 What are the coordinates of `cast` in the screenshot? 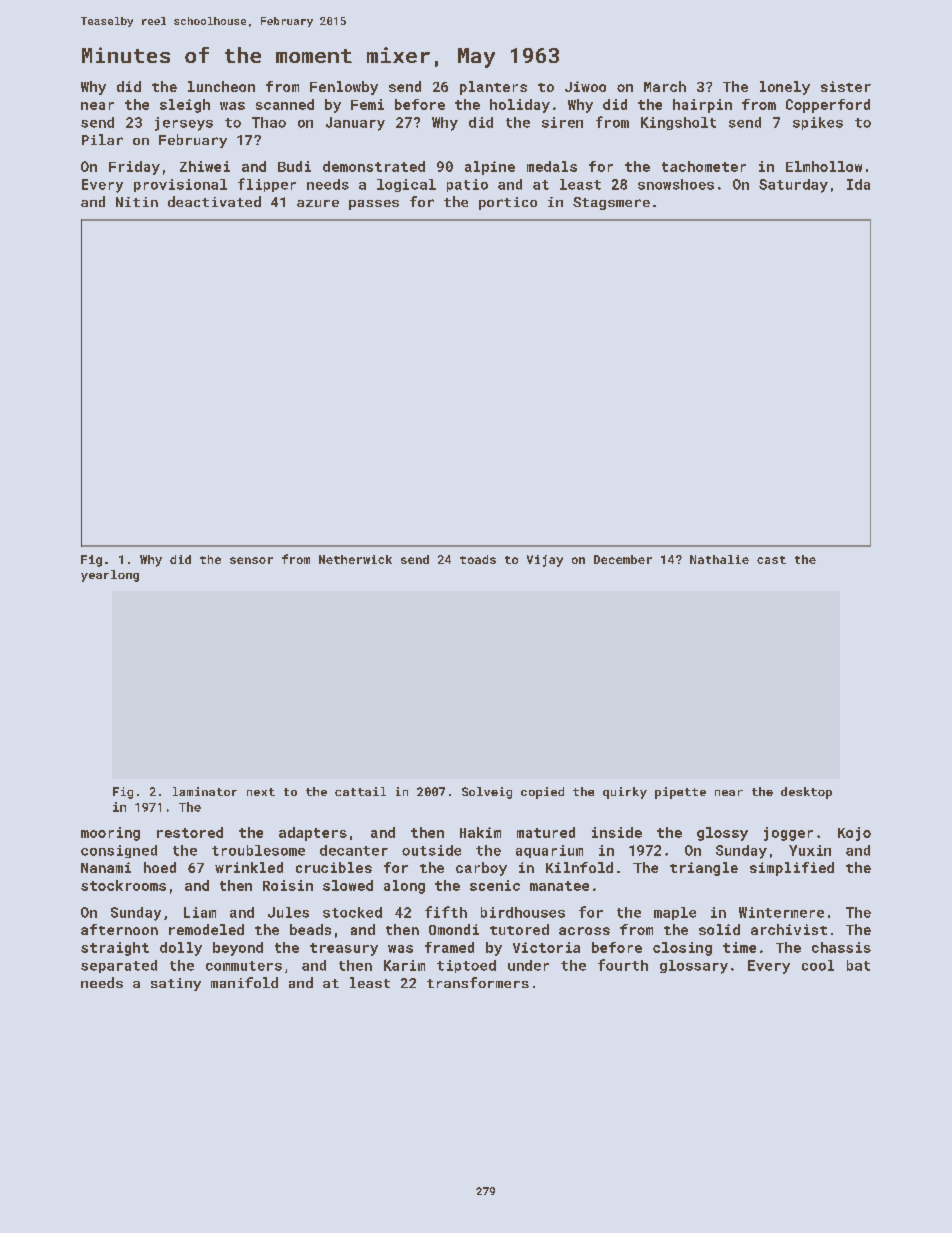 It's located at (771, 560).
